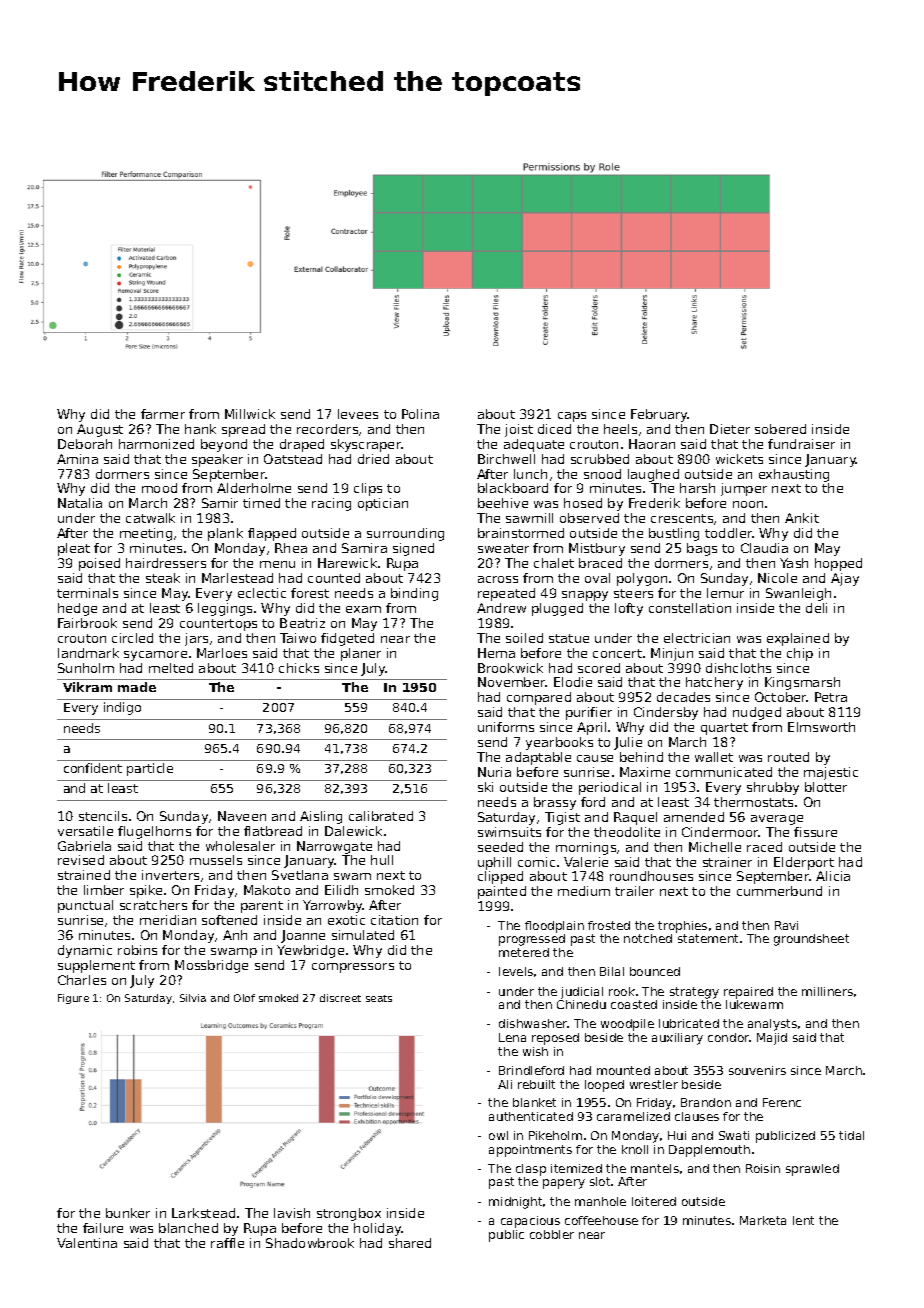 The height and width of the page is (1308, 924). Describe the element at coordinates (709, 1151) in the page. I see `Dapplemouth` at that location.
